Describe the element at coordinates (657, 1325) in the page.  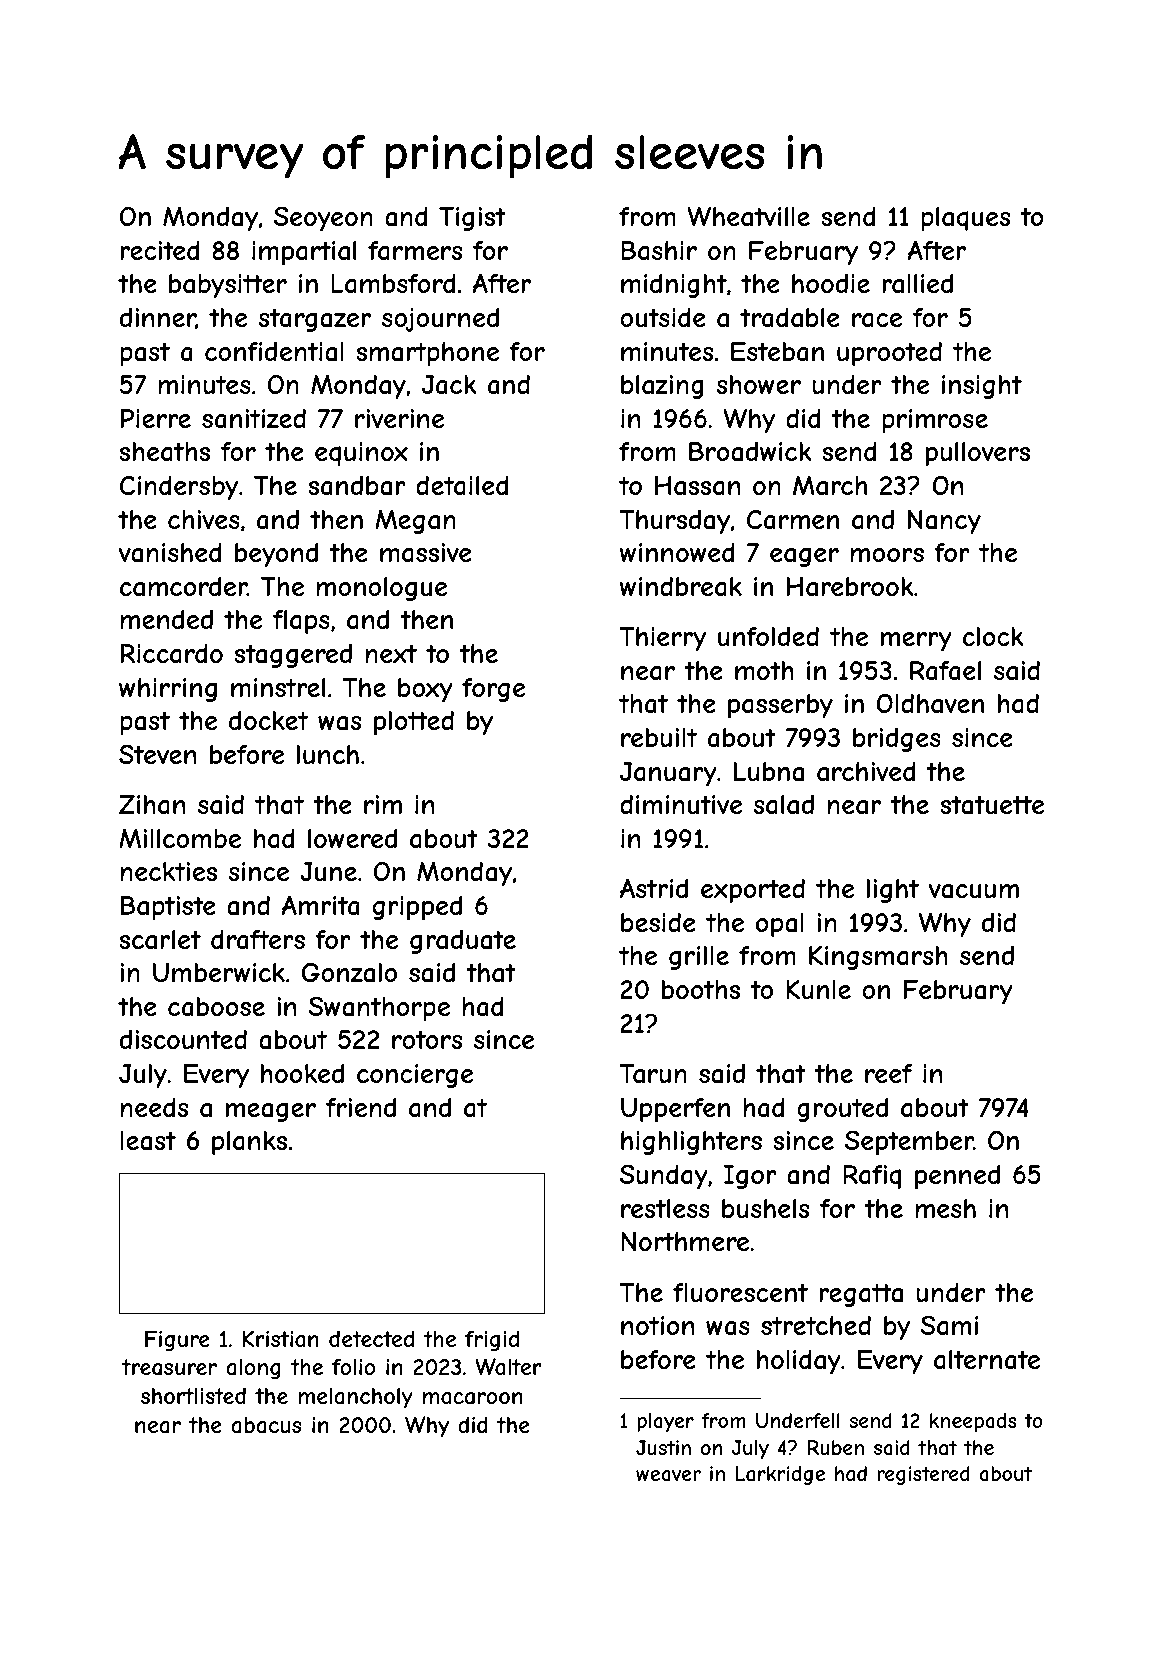
I see `notion` at that location.
